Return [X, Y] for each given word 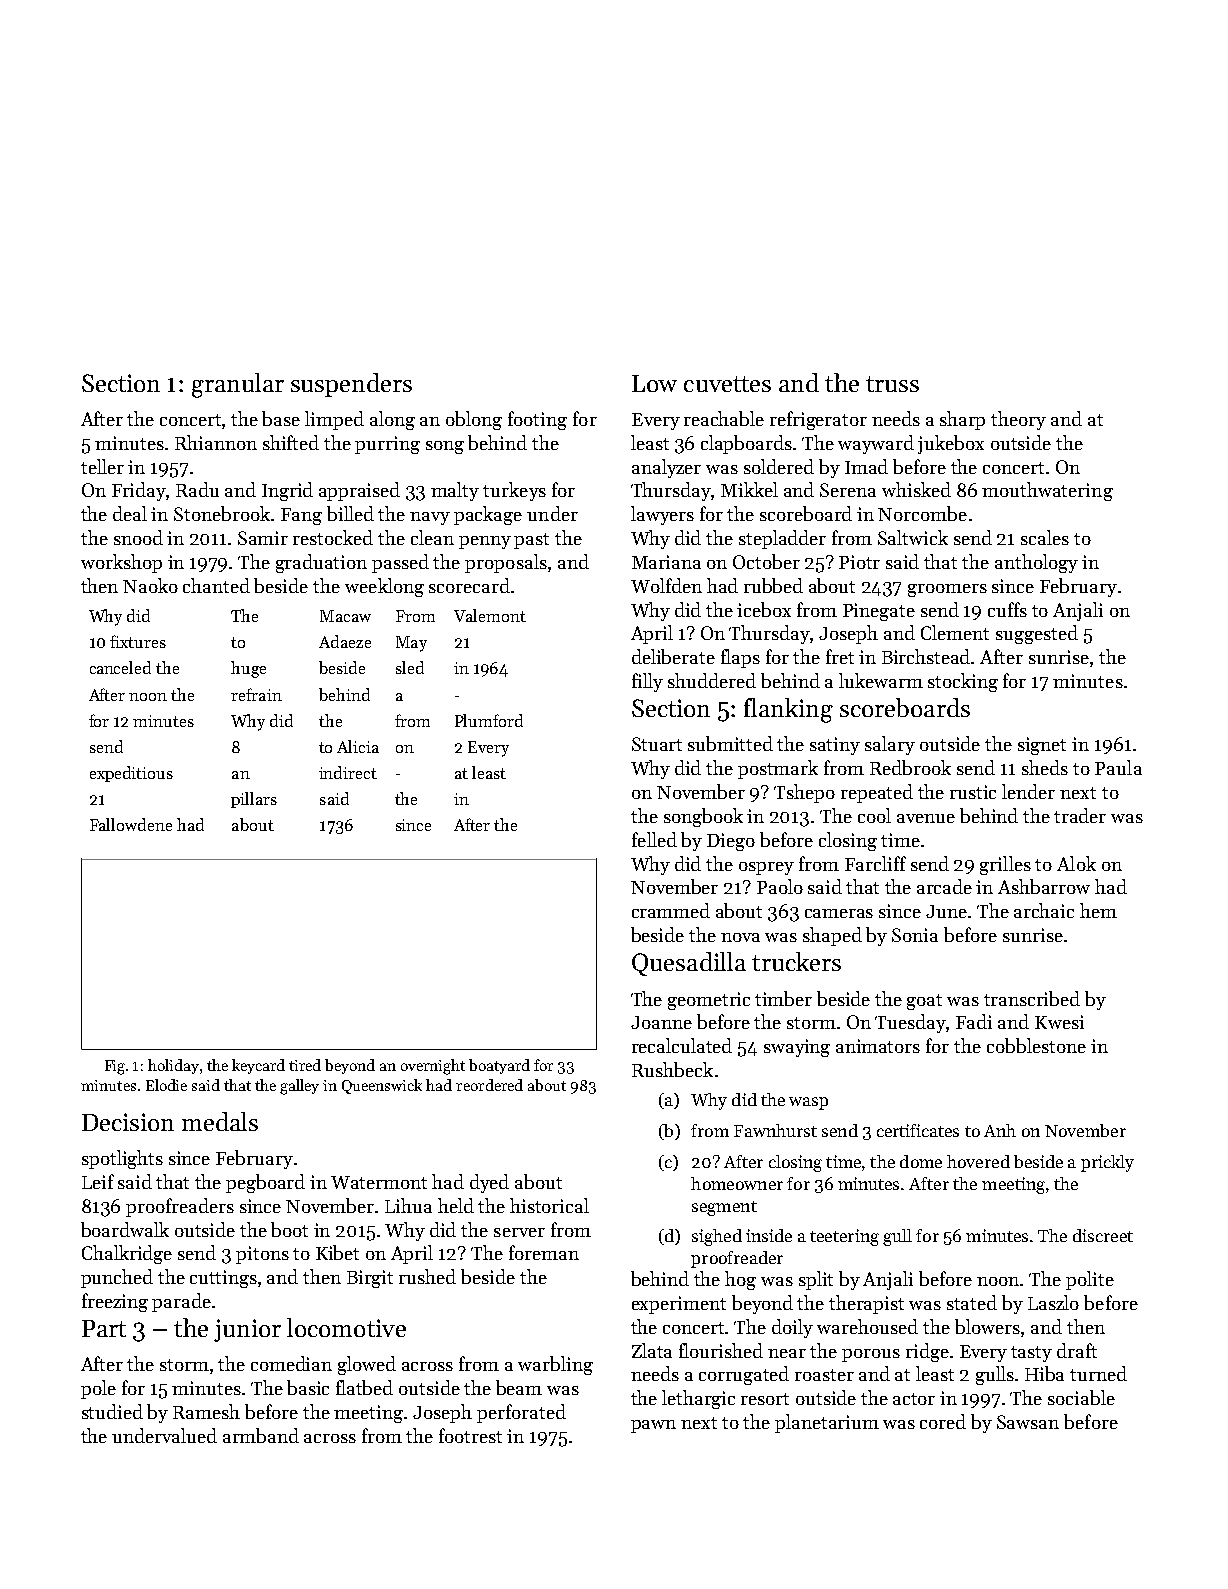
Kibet [337, 1252]
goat [924, 1002]
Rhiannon [216, 442]
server [519, 1232]
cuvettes [727, 384]
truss [892, 384]
